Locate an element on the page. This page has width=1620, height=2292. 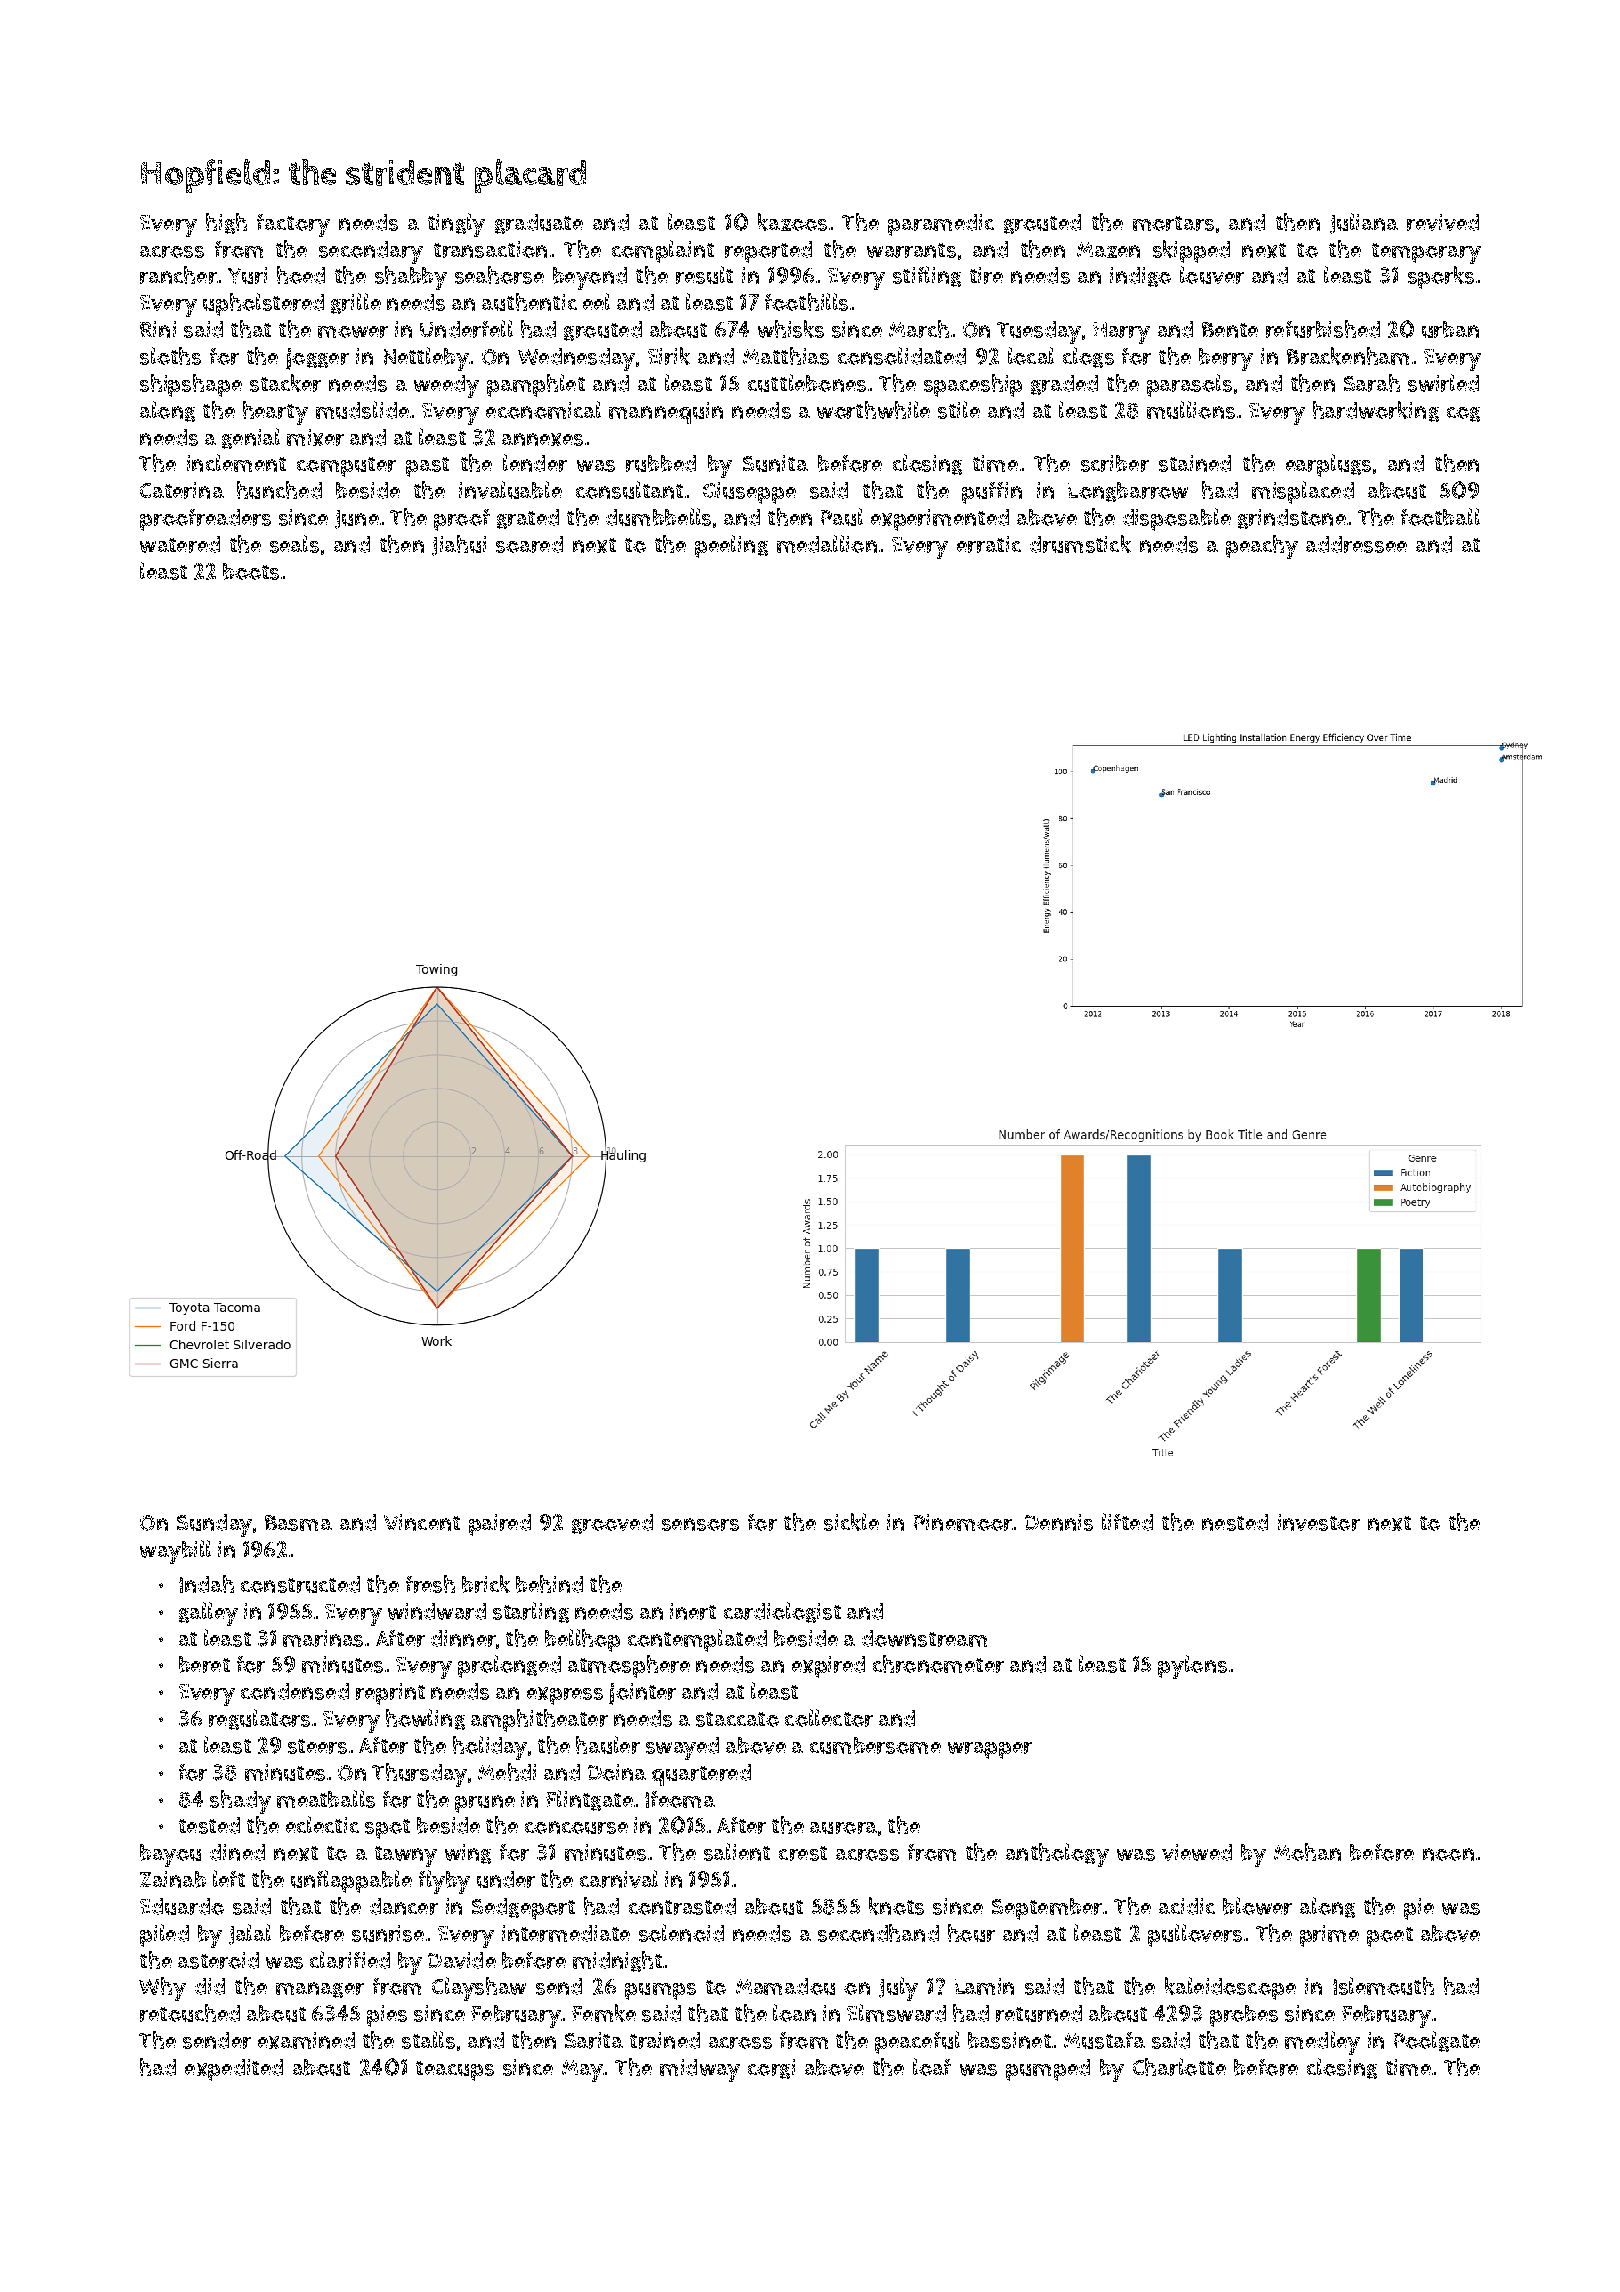
investor is located at coordinates (1319, 1522).
